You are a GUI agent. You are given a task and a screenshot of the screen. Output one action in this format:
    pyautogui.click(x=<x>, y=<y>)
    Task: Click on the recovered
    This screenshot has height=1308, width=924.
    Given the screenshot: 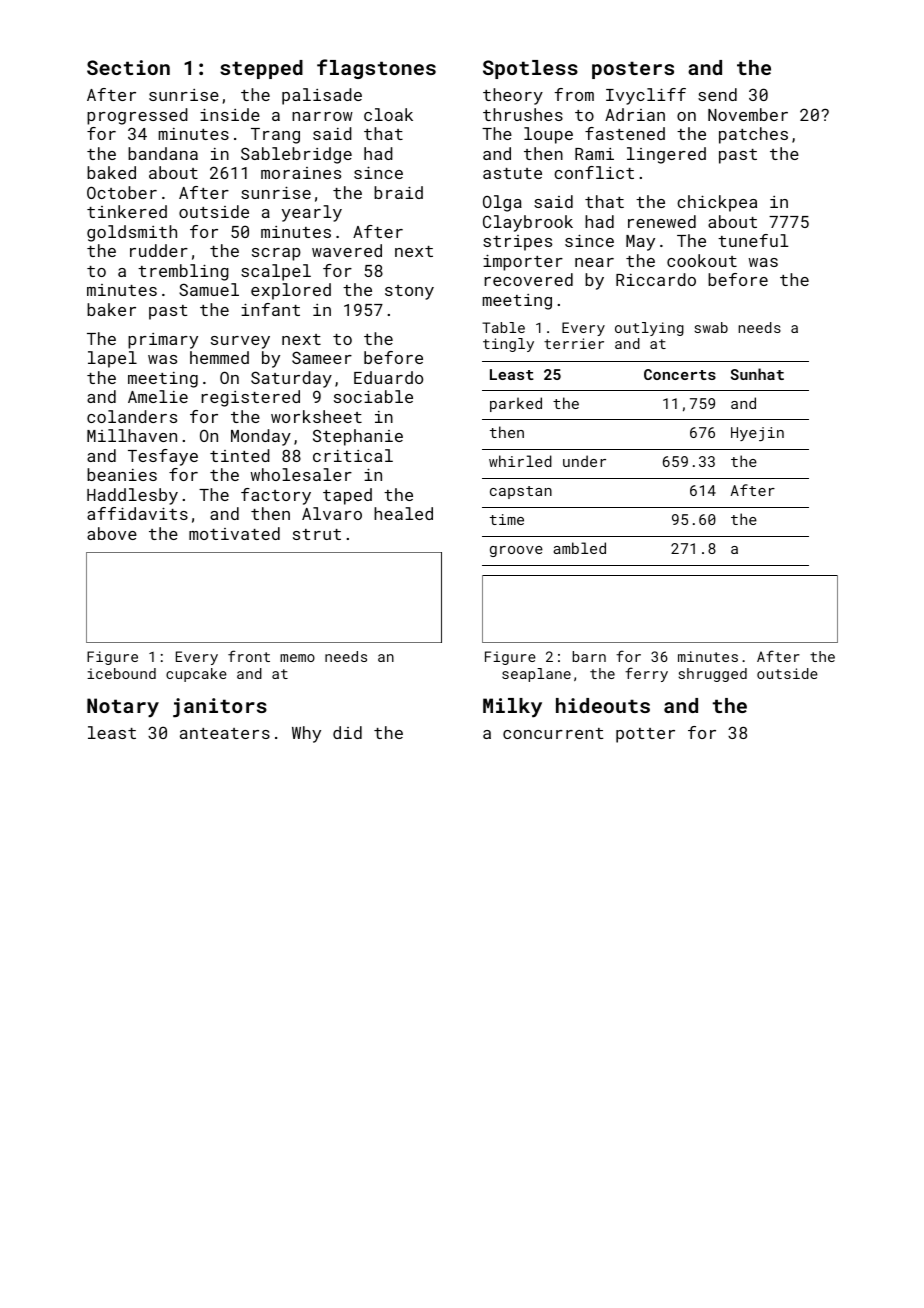 What is the action you would take?
    pyautogui.click(x=529, y=279)
